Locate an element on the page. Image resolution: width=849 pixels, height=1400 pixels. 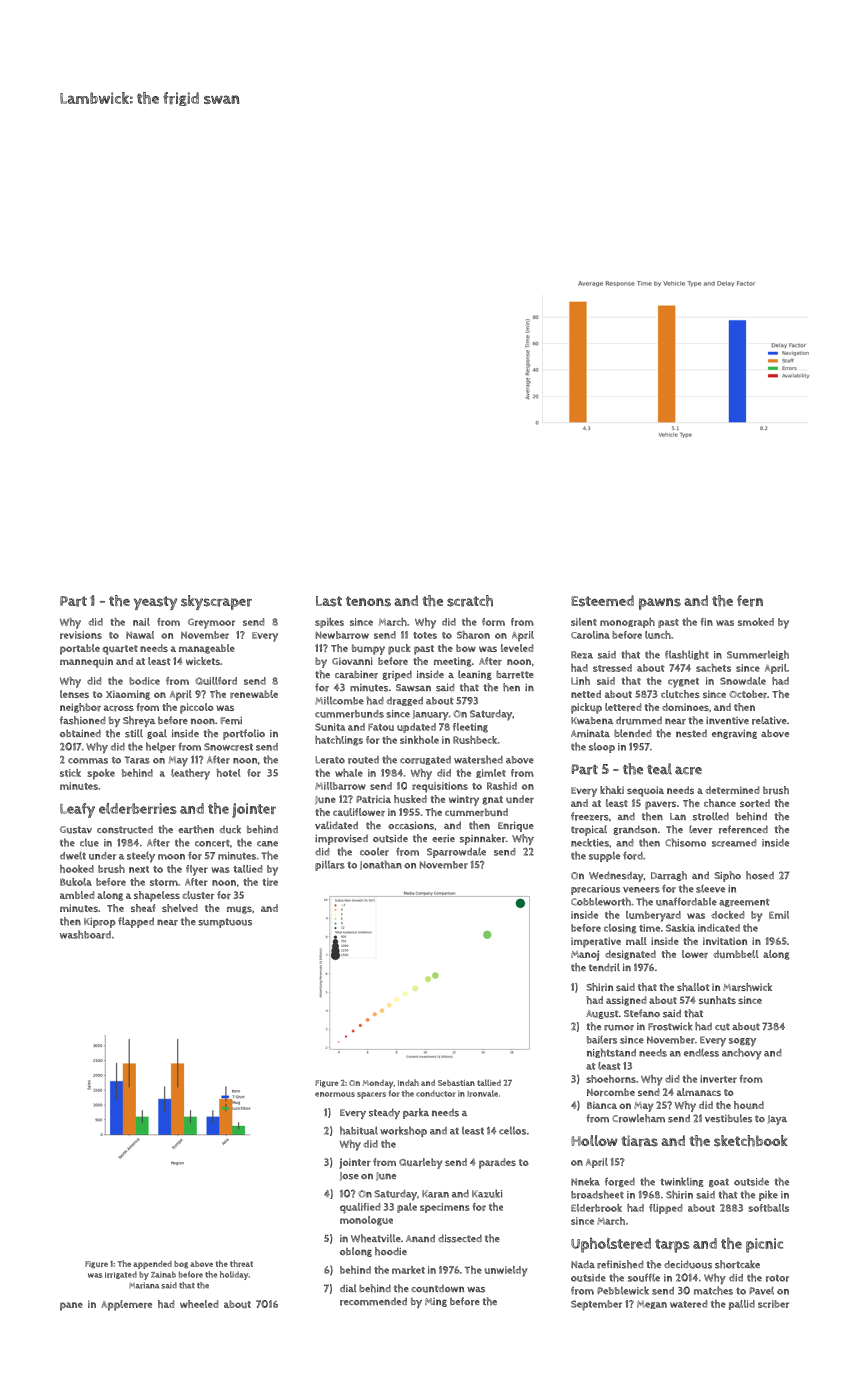
elderberries is located at coordinates (138, 808).
